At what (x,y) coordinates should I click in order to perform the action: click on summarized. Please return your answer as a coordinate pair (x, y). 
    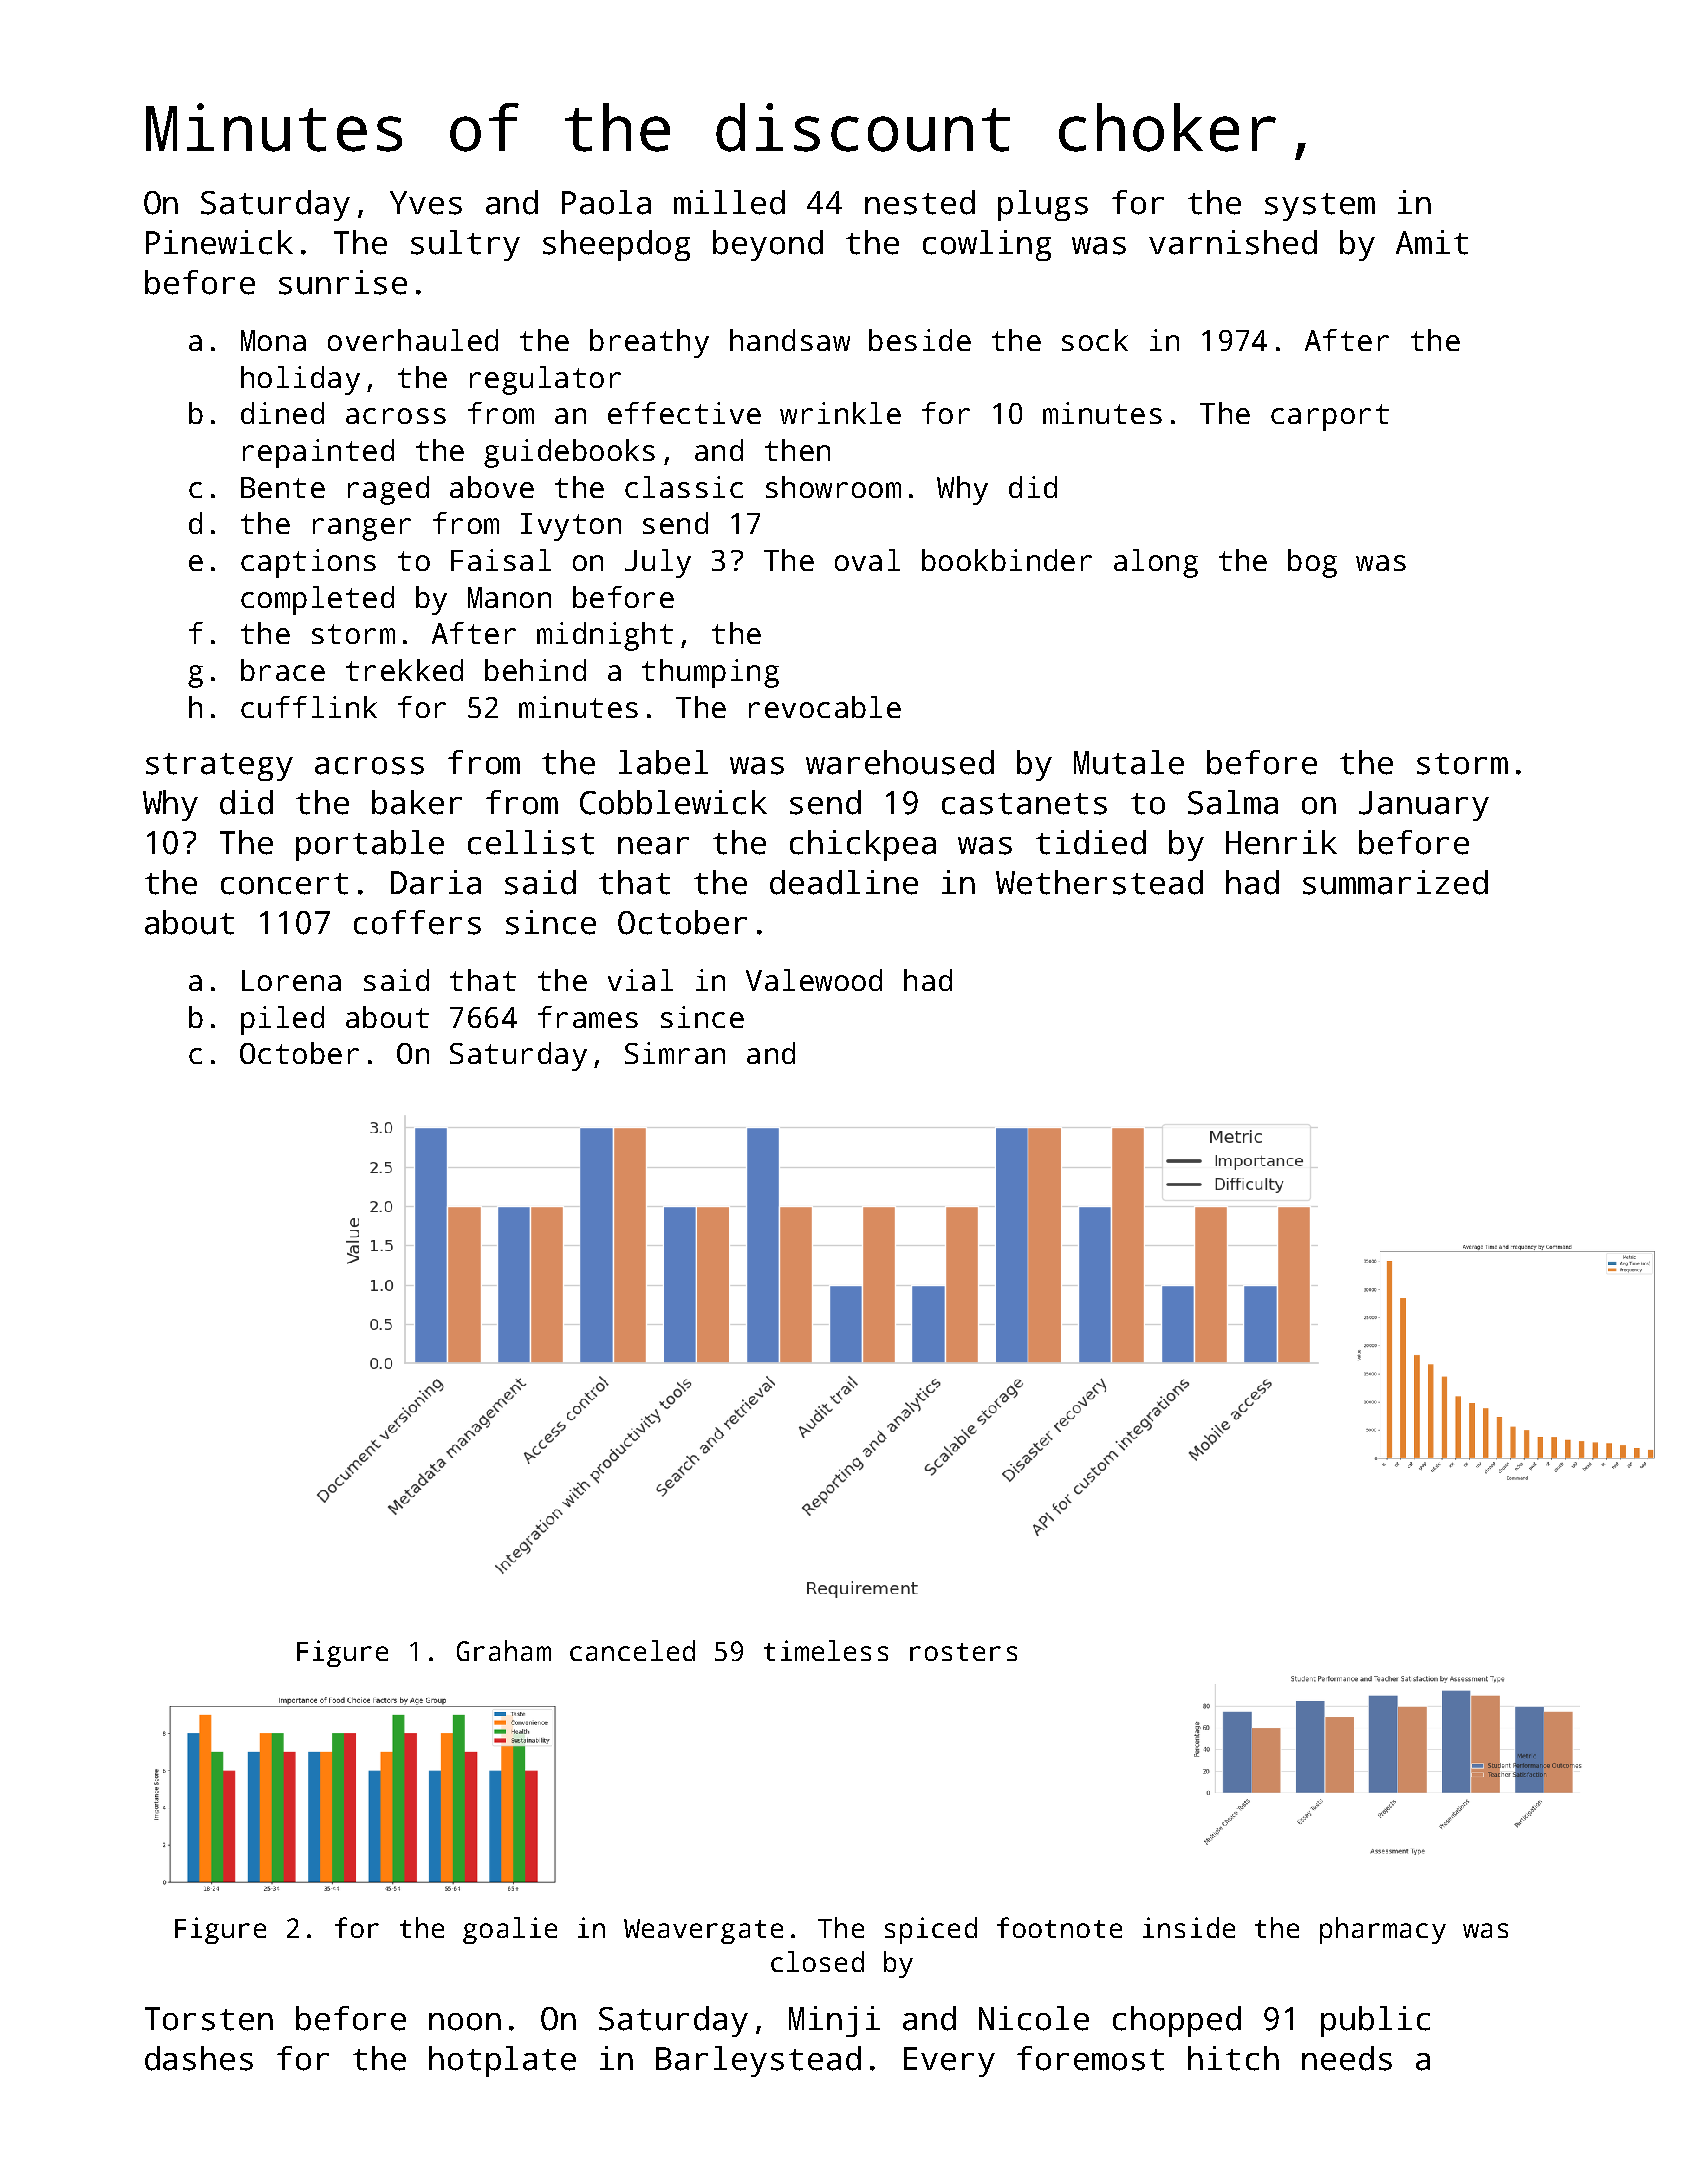
    Looking at the image, I should click on (1395, 882).
